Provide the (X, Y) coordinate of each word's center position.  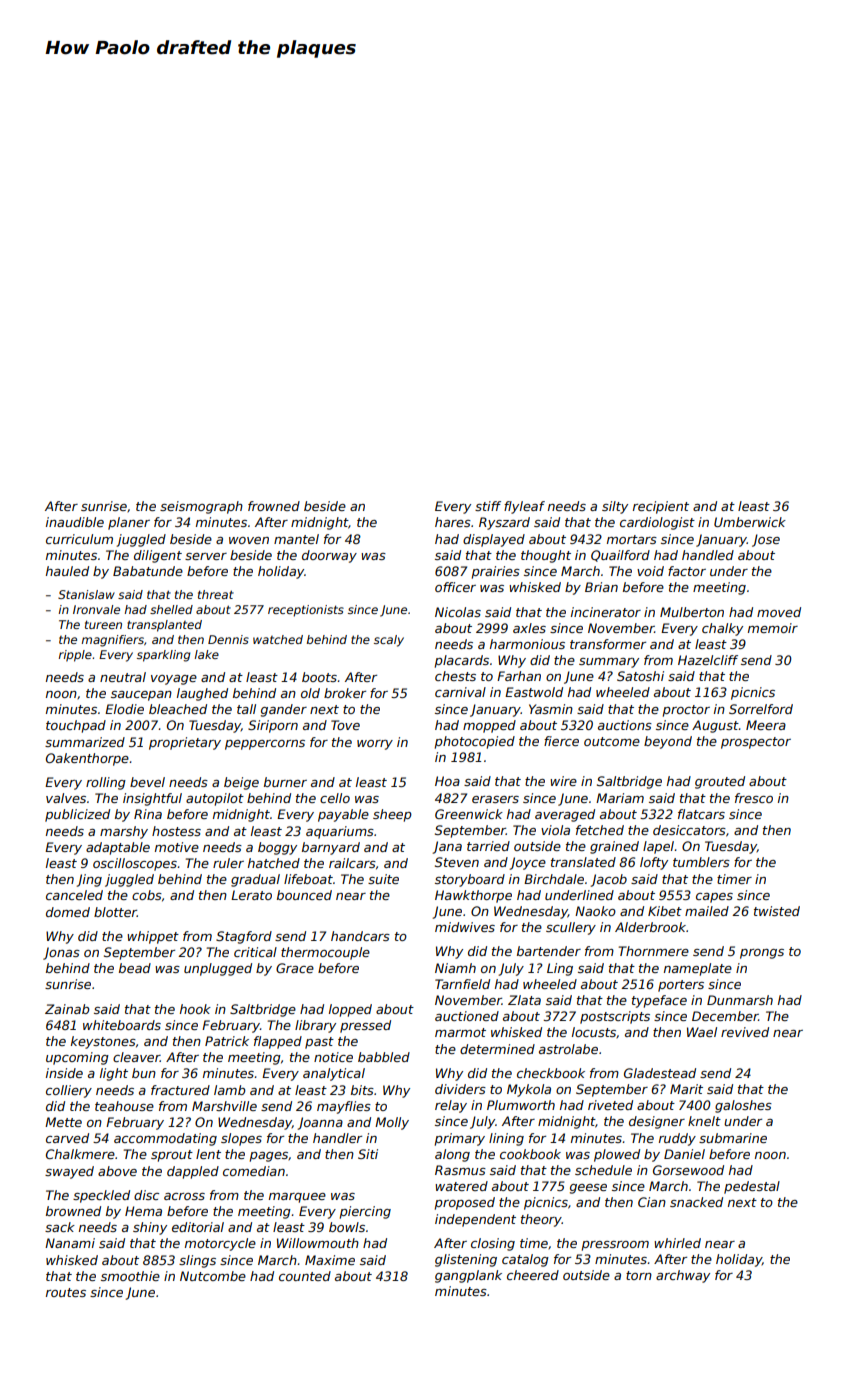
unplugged (218, 969)
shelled (171, 609)
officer (455, 587)
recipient (661, 507)
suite (383, 879)
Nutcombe (213, 1276)
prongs (762, 954)
